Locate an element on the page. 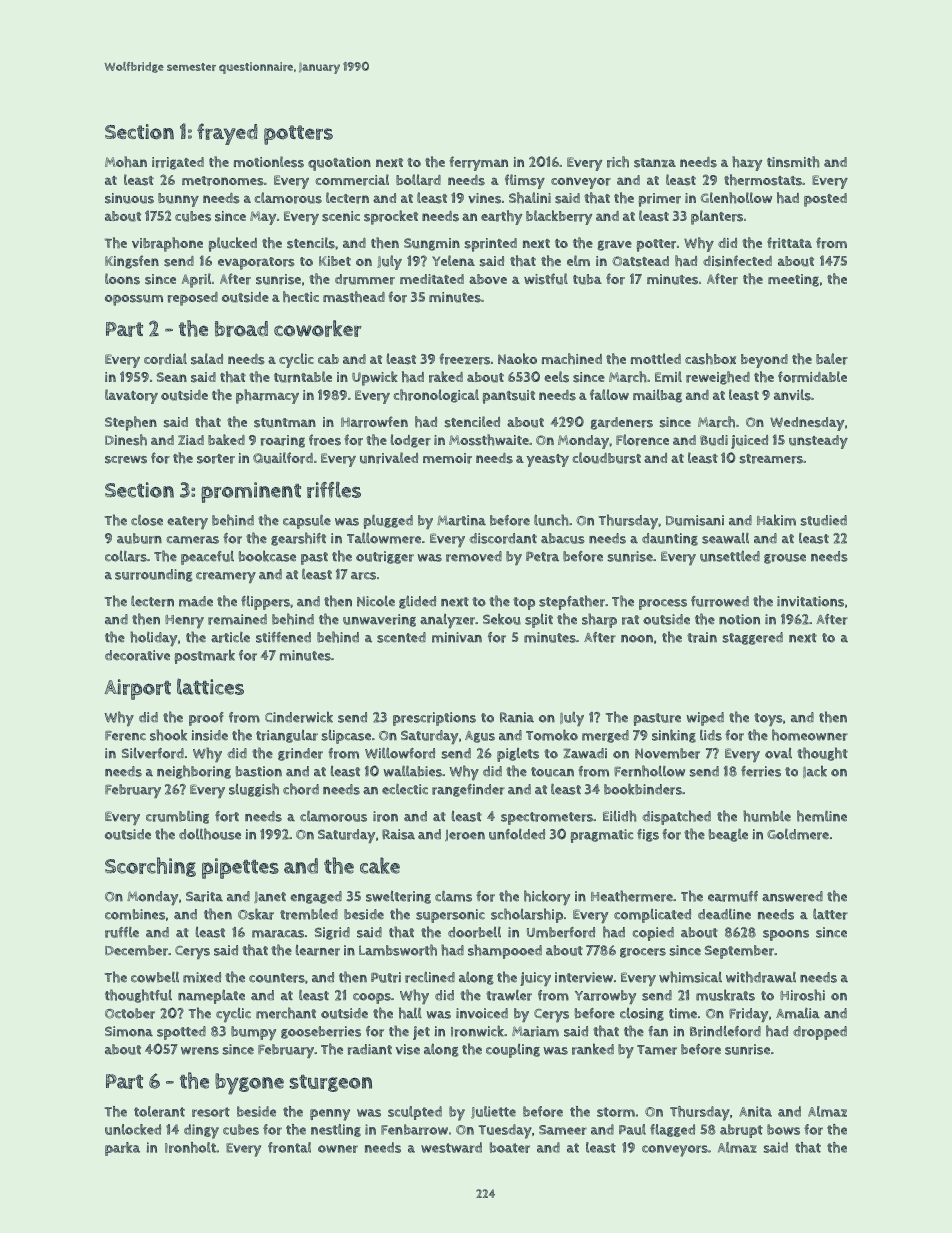  staggered is located at coordinates (753, 638).
